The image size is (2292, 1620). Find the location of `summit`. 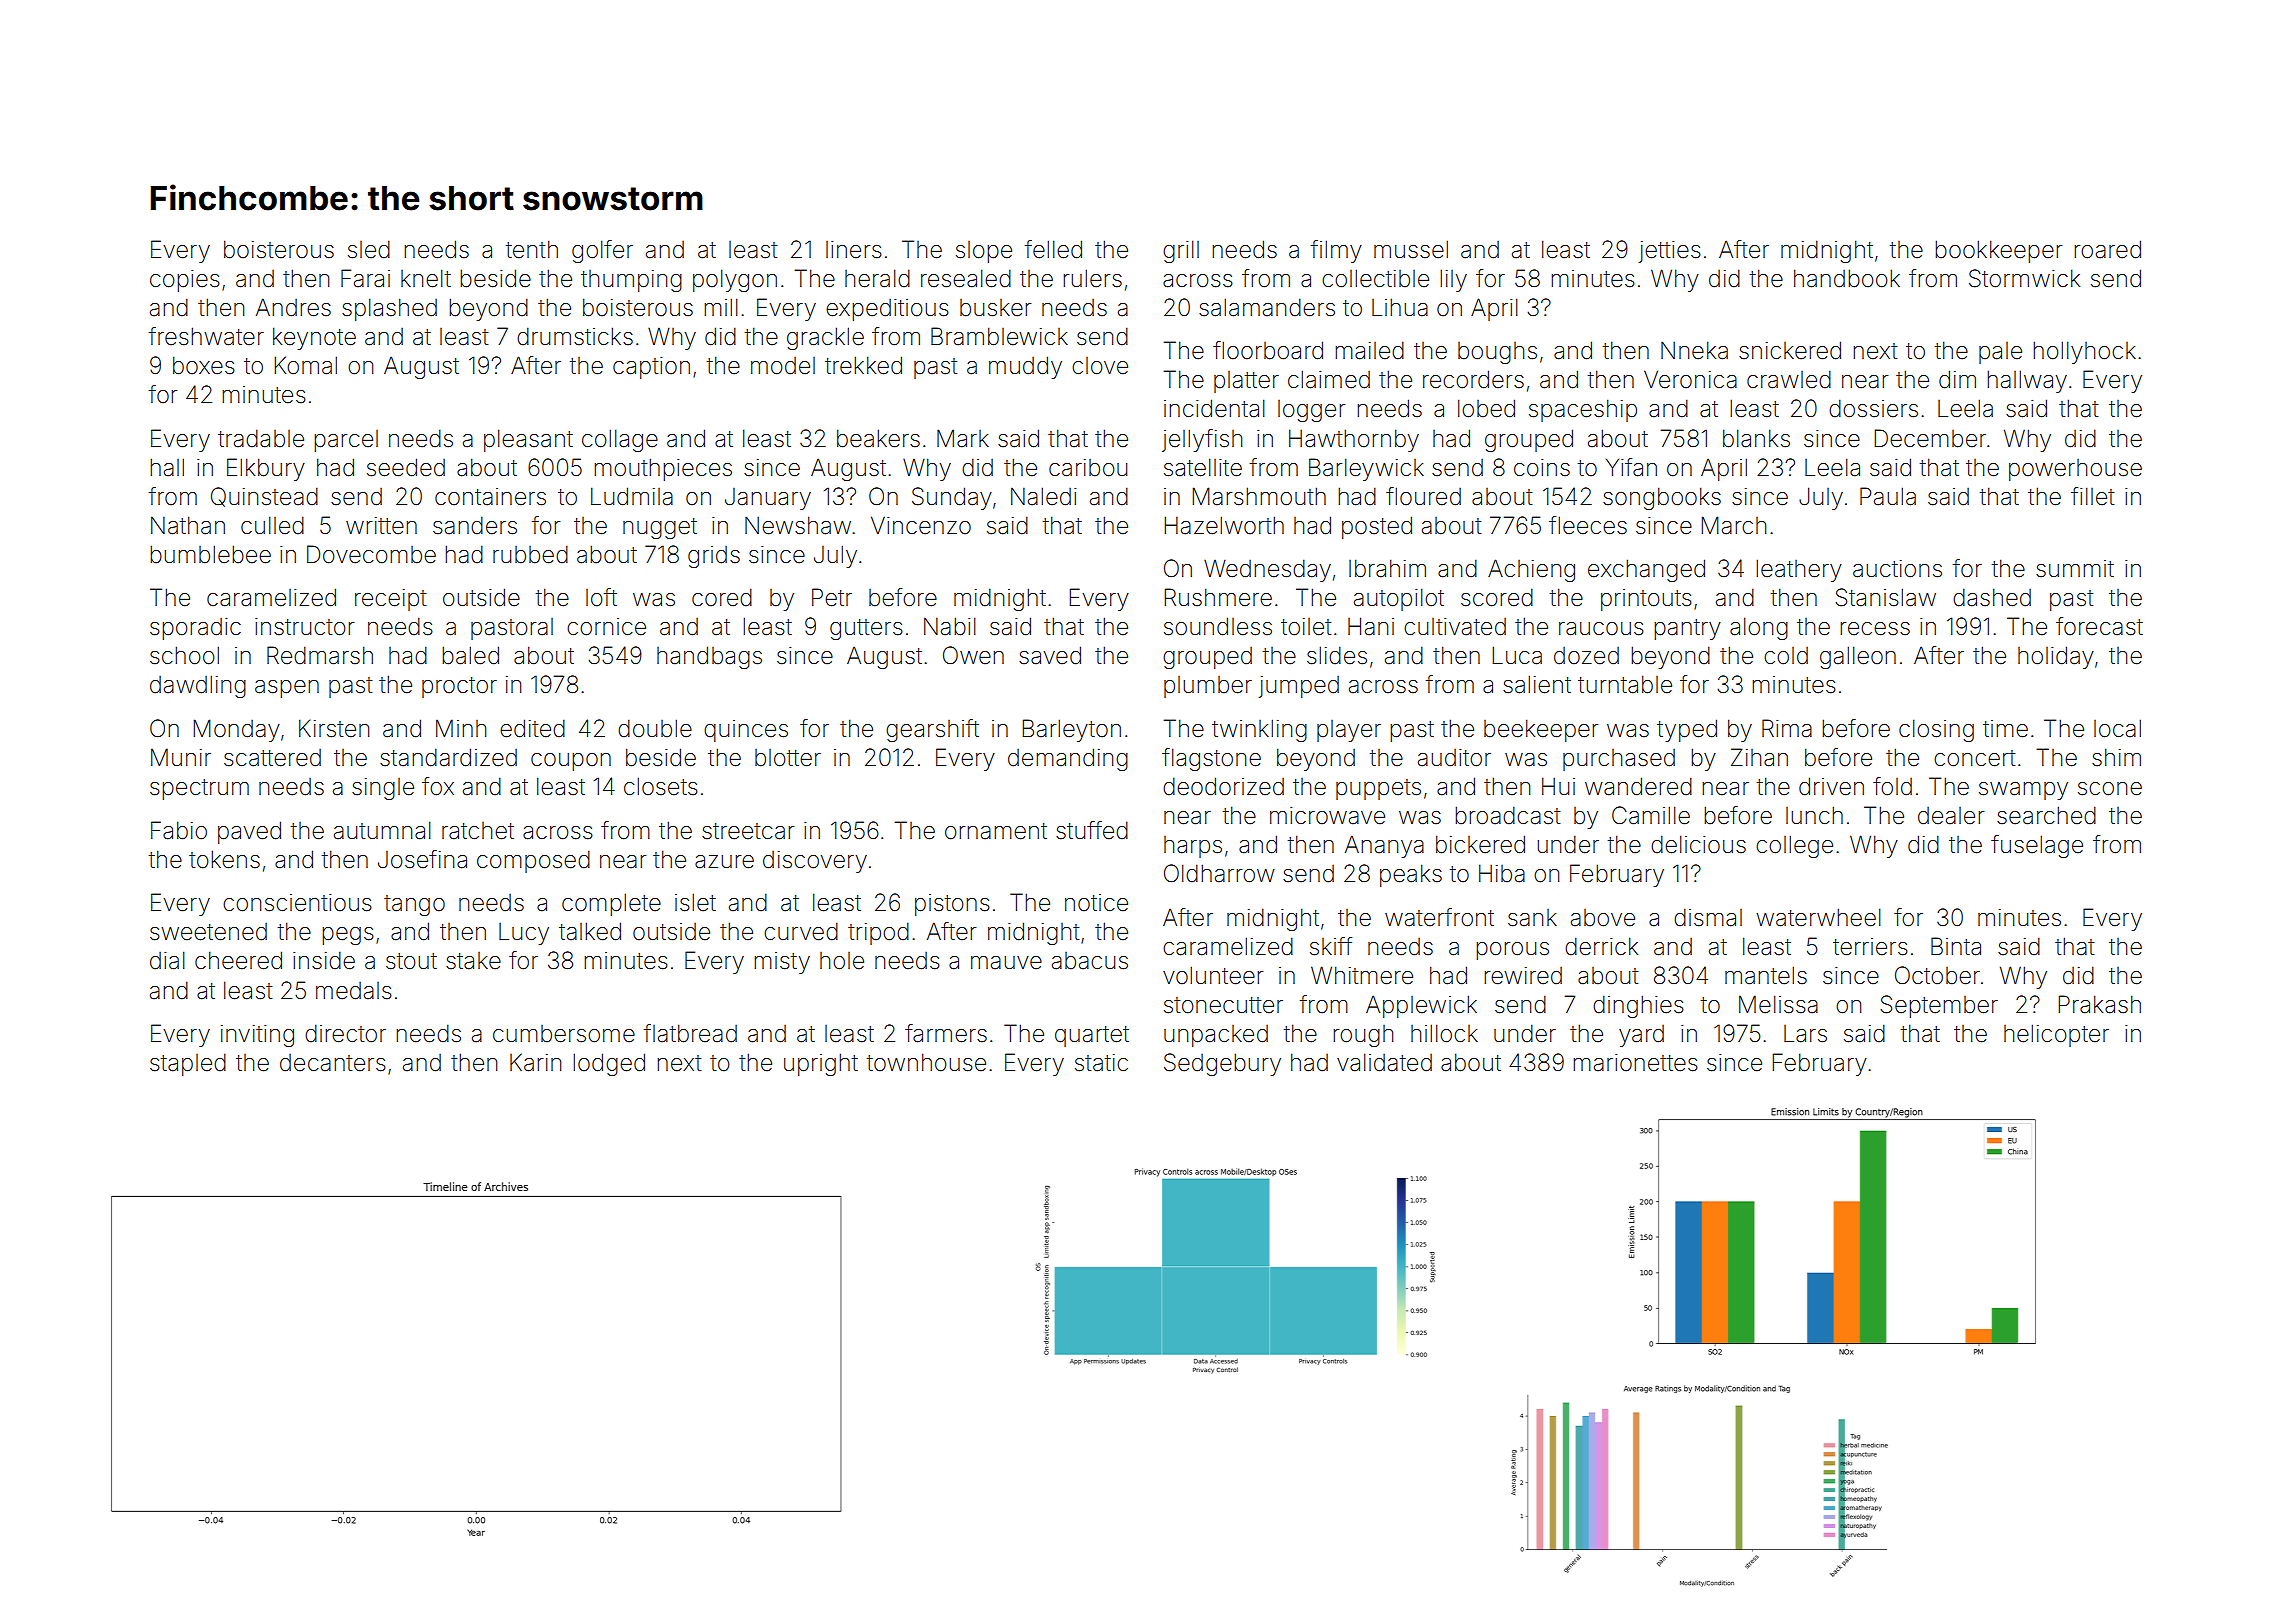

summit is located at coordinates (2075, 569).
